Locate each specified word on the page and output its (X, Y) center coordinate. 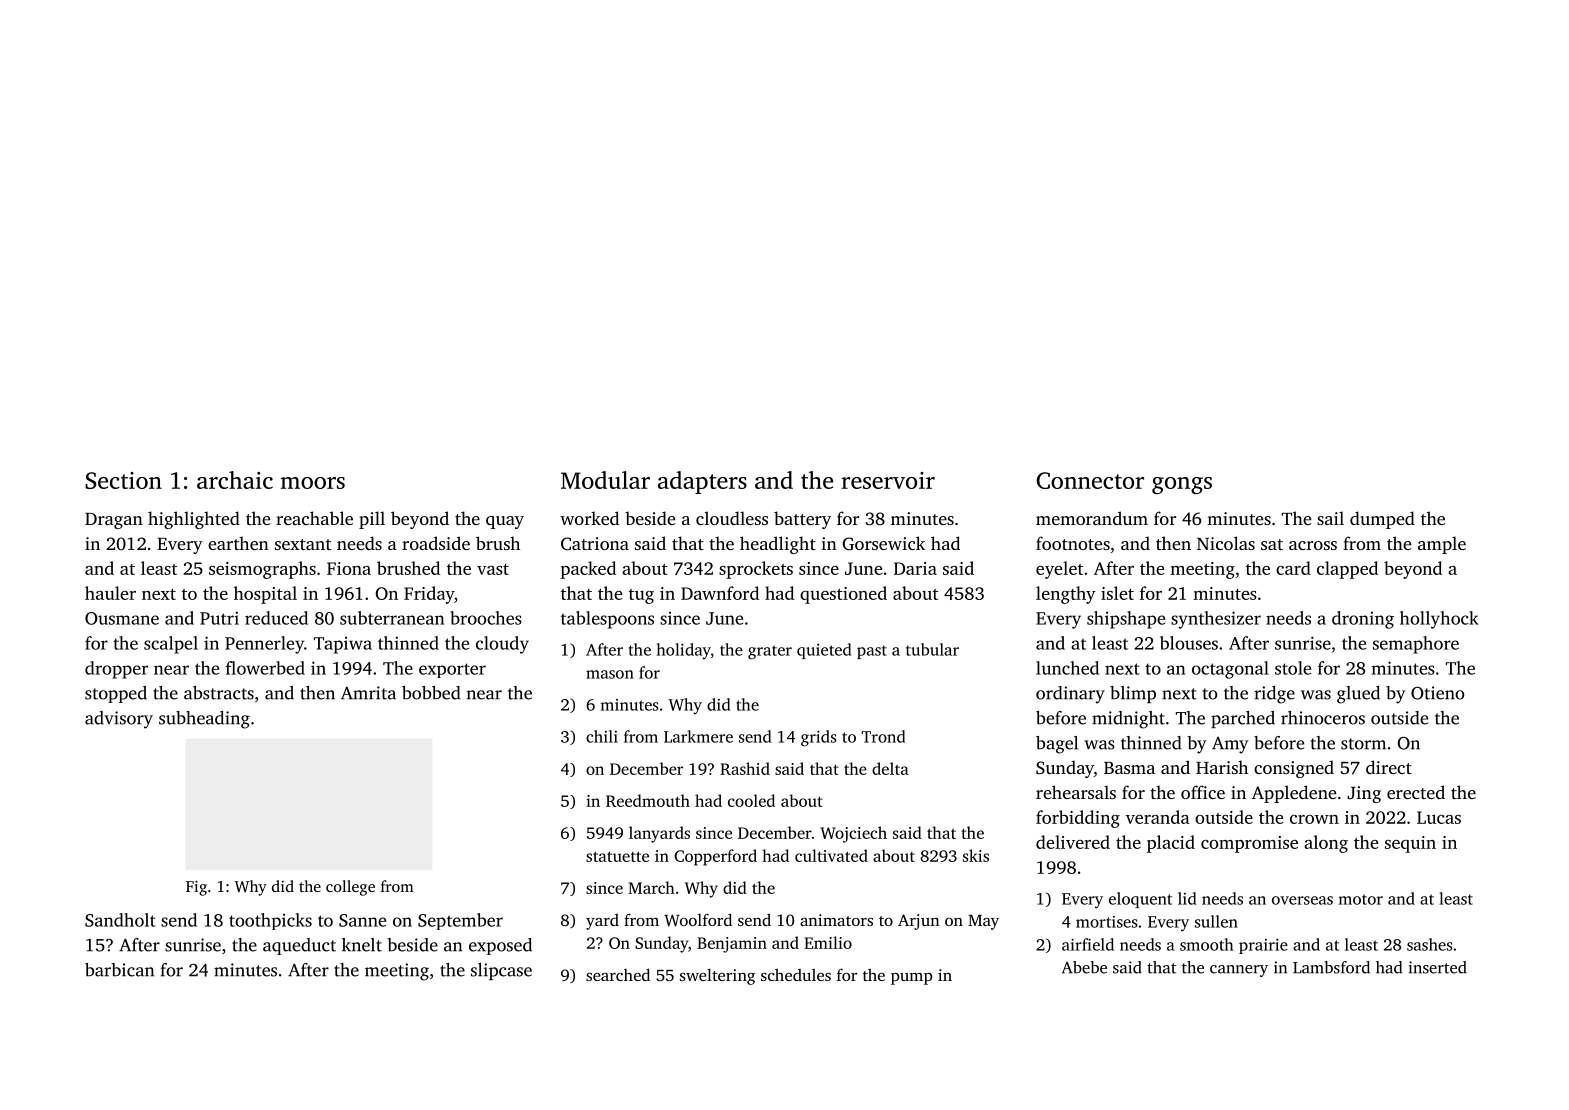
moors (313, 483)
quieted (824, 651)
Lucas (1439, 817)
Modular (605, 480)
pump (911, 979)
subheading (204, 720)
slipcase (501, 971)
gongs (1182, 485)
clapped (1347, 570)
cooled (751, 800)
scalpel (171, 645)
